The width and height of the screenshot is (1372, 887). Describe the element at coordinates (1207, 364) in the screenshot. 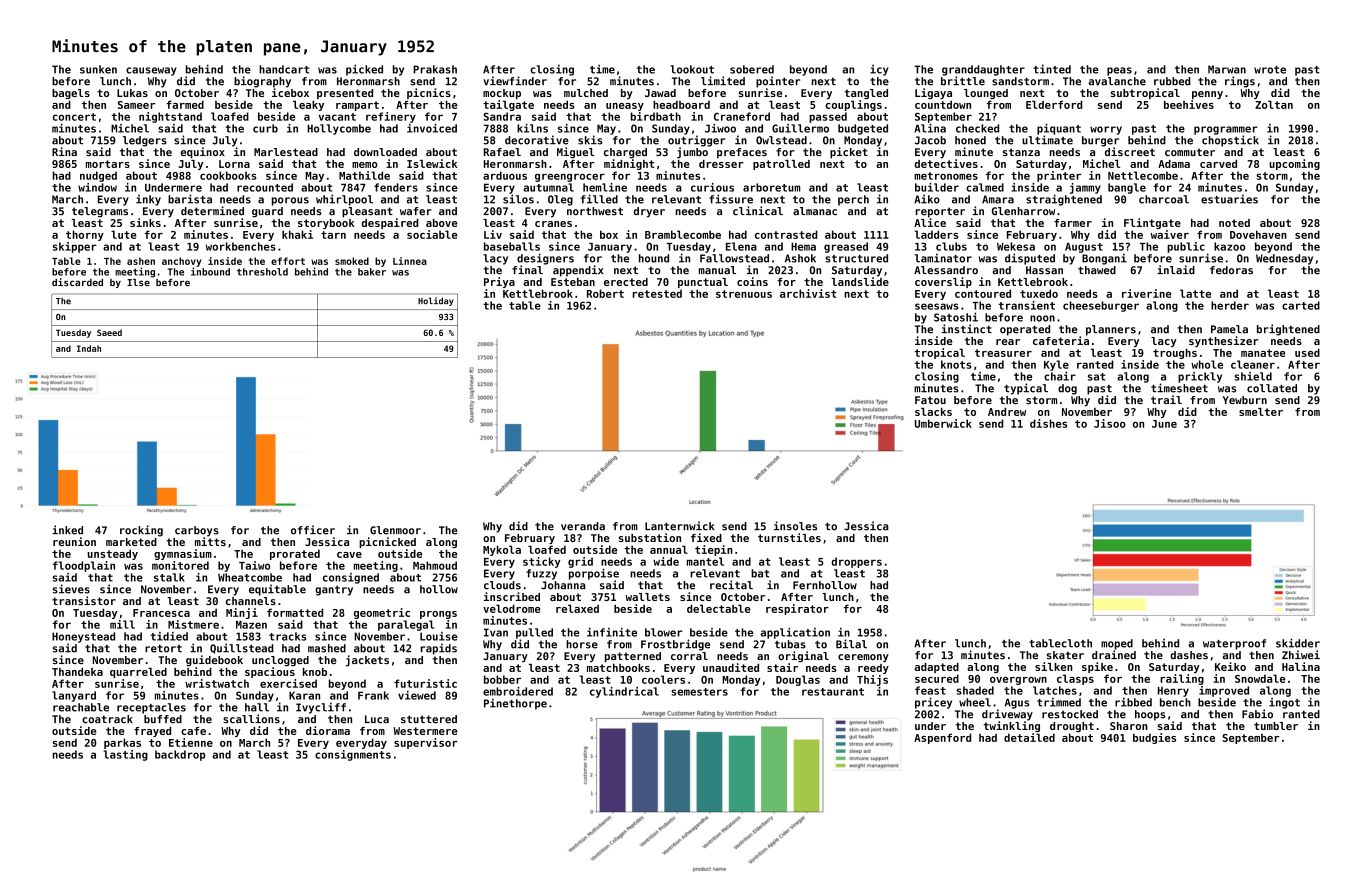

I see `whole` at that location.
